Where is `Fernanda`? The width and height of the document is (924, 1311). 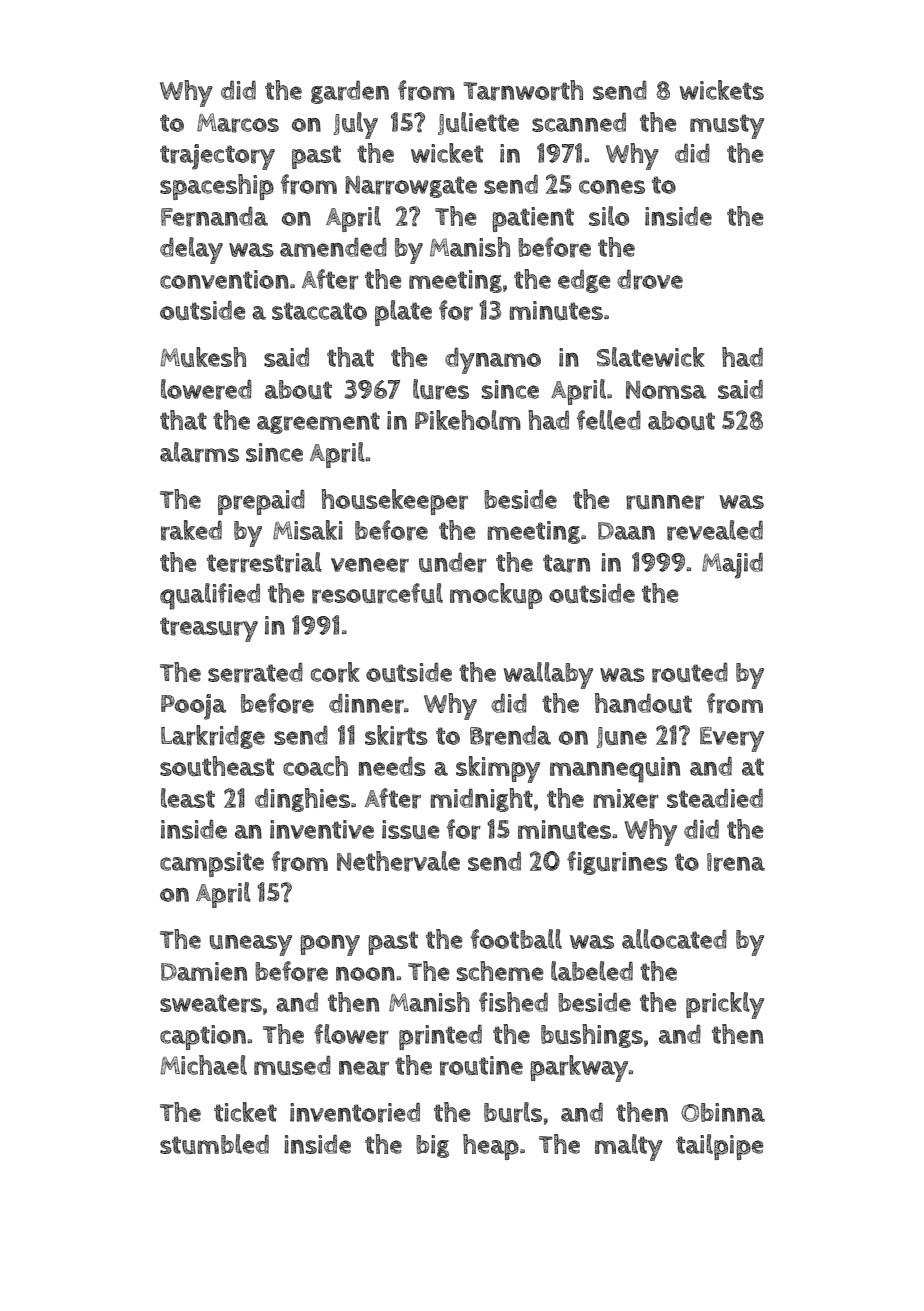
Fernanda is located at coordinates (214, 217).
